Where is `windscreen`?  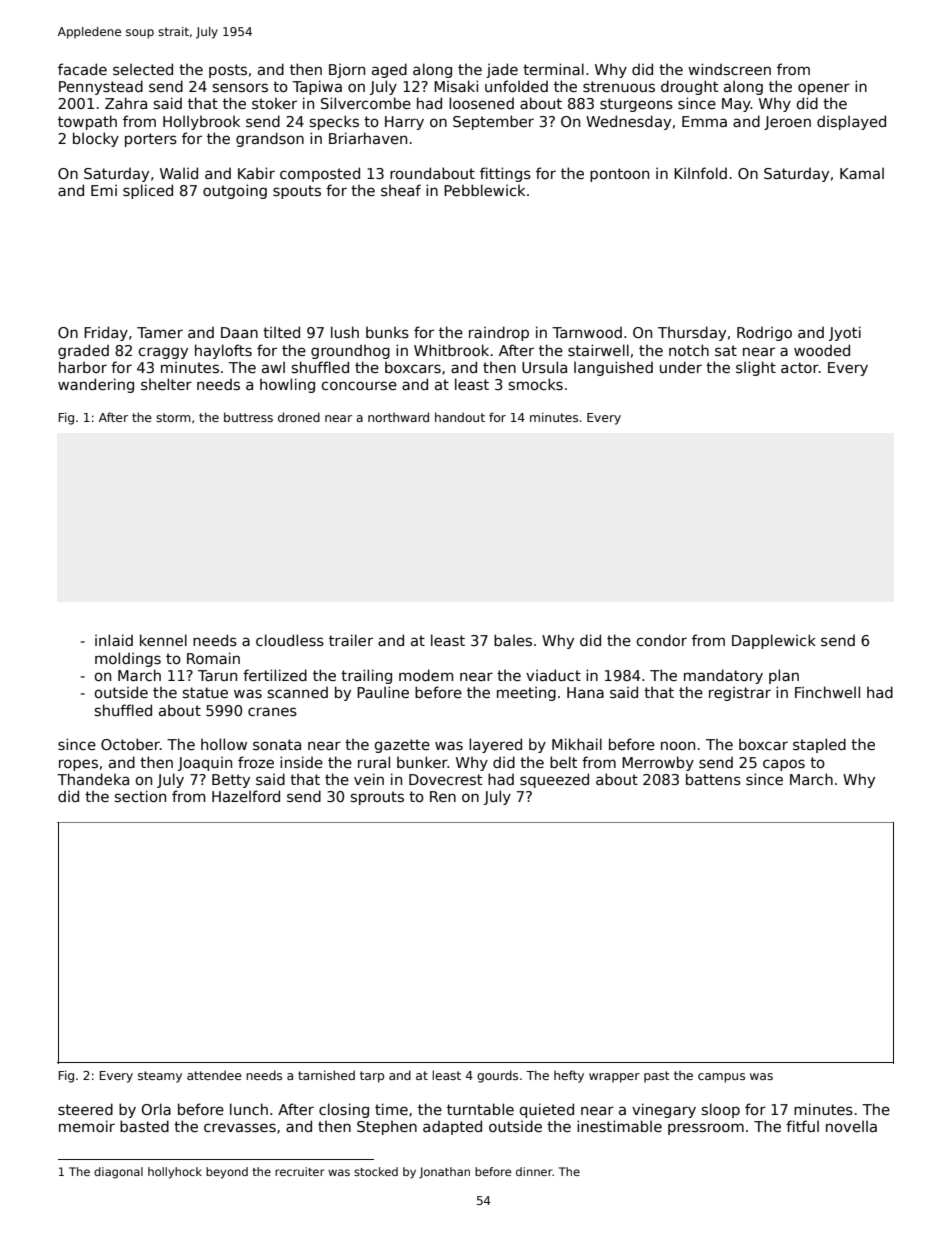 windscreen is located at coordinates (729, 69).
